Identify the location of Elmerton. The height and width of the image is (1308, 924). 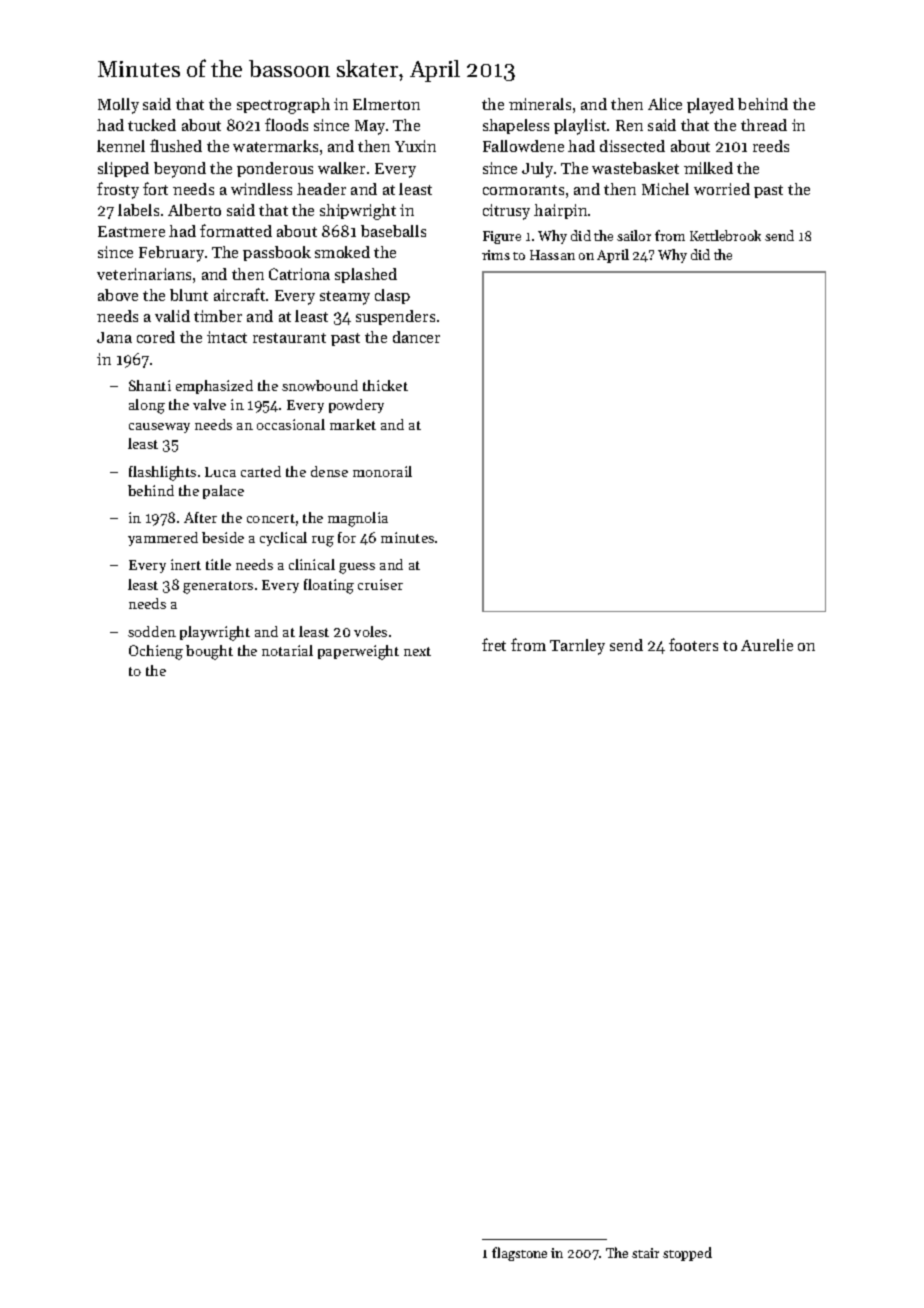
(386, 104).
